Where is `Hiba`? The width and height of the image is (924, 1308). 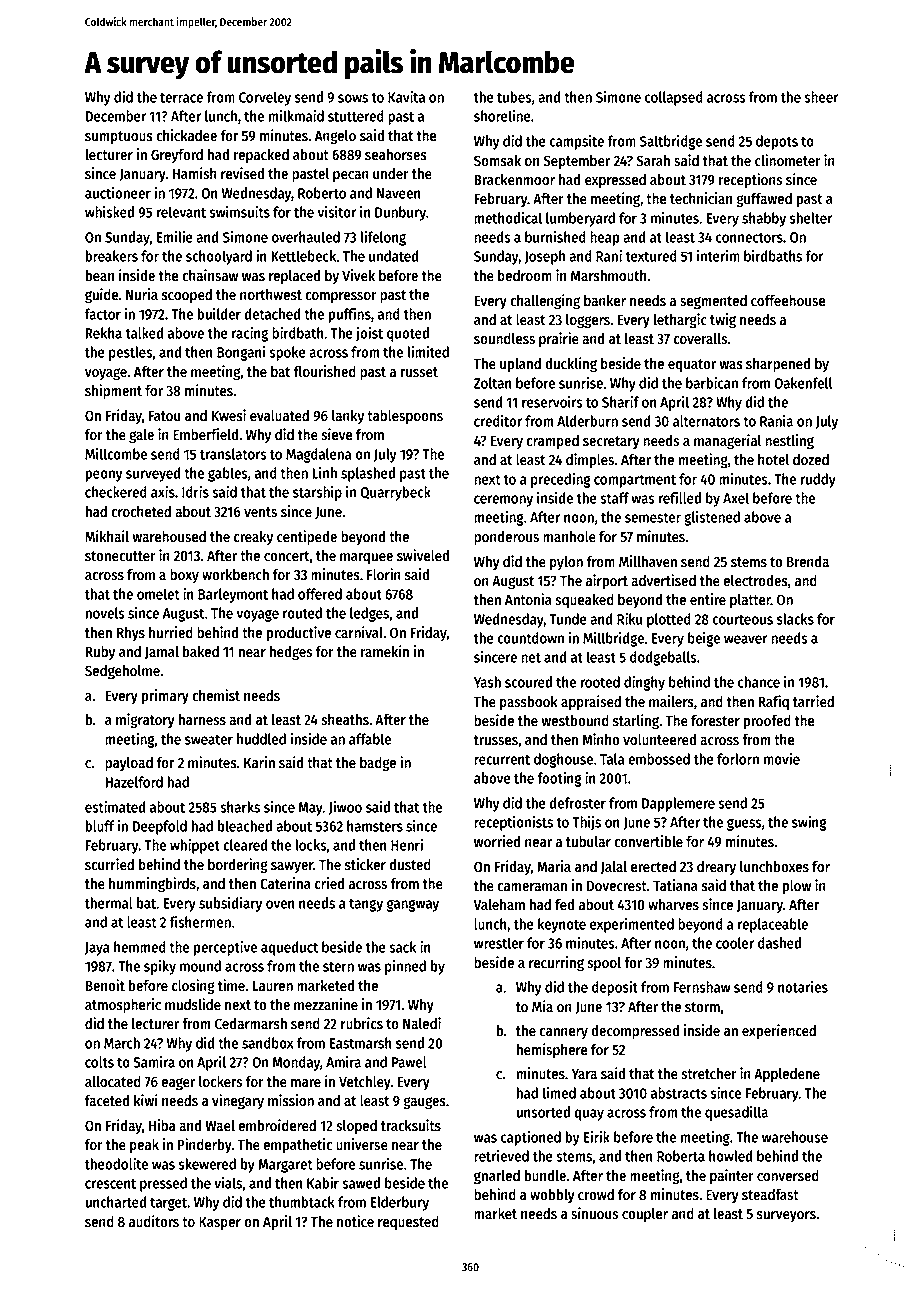 Hiba is located at coordinates (162, 1125).
